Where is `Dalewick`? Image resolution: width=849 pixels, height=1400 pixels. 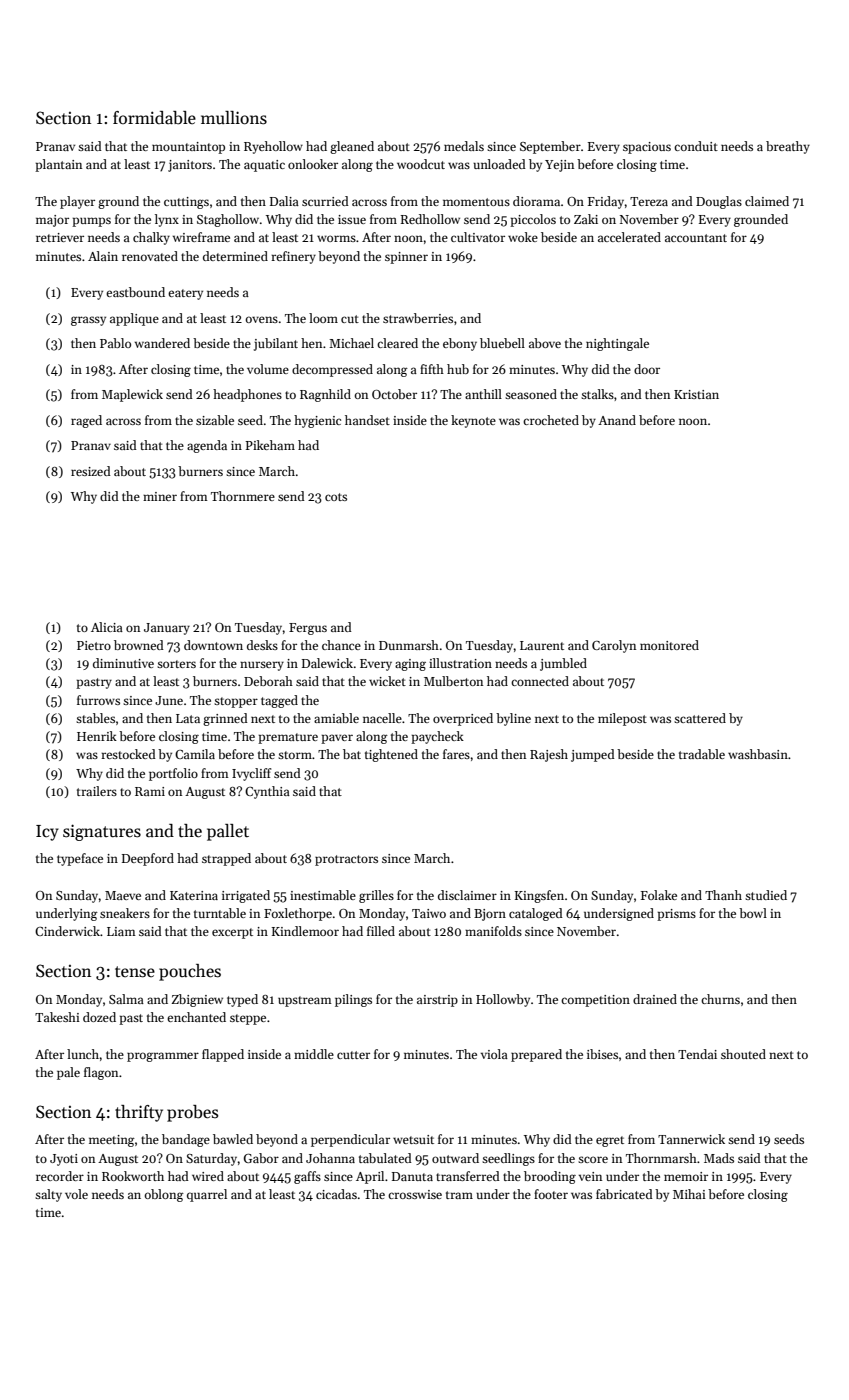
Dalewick is located at coordinates (327, 663).
